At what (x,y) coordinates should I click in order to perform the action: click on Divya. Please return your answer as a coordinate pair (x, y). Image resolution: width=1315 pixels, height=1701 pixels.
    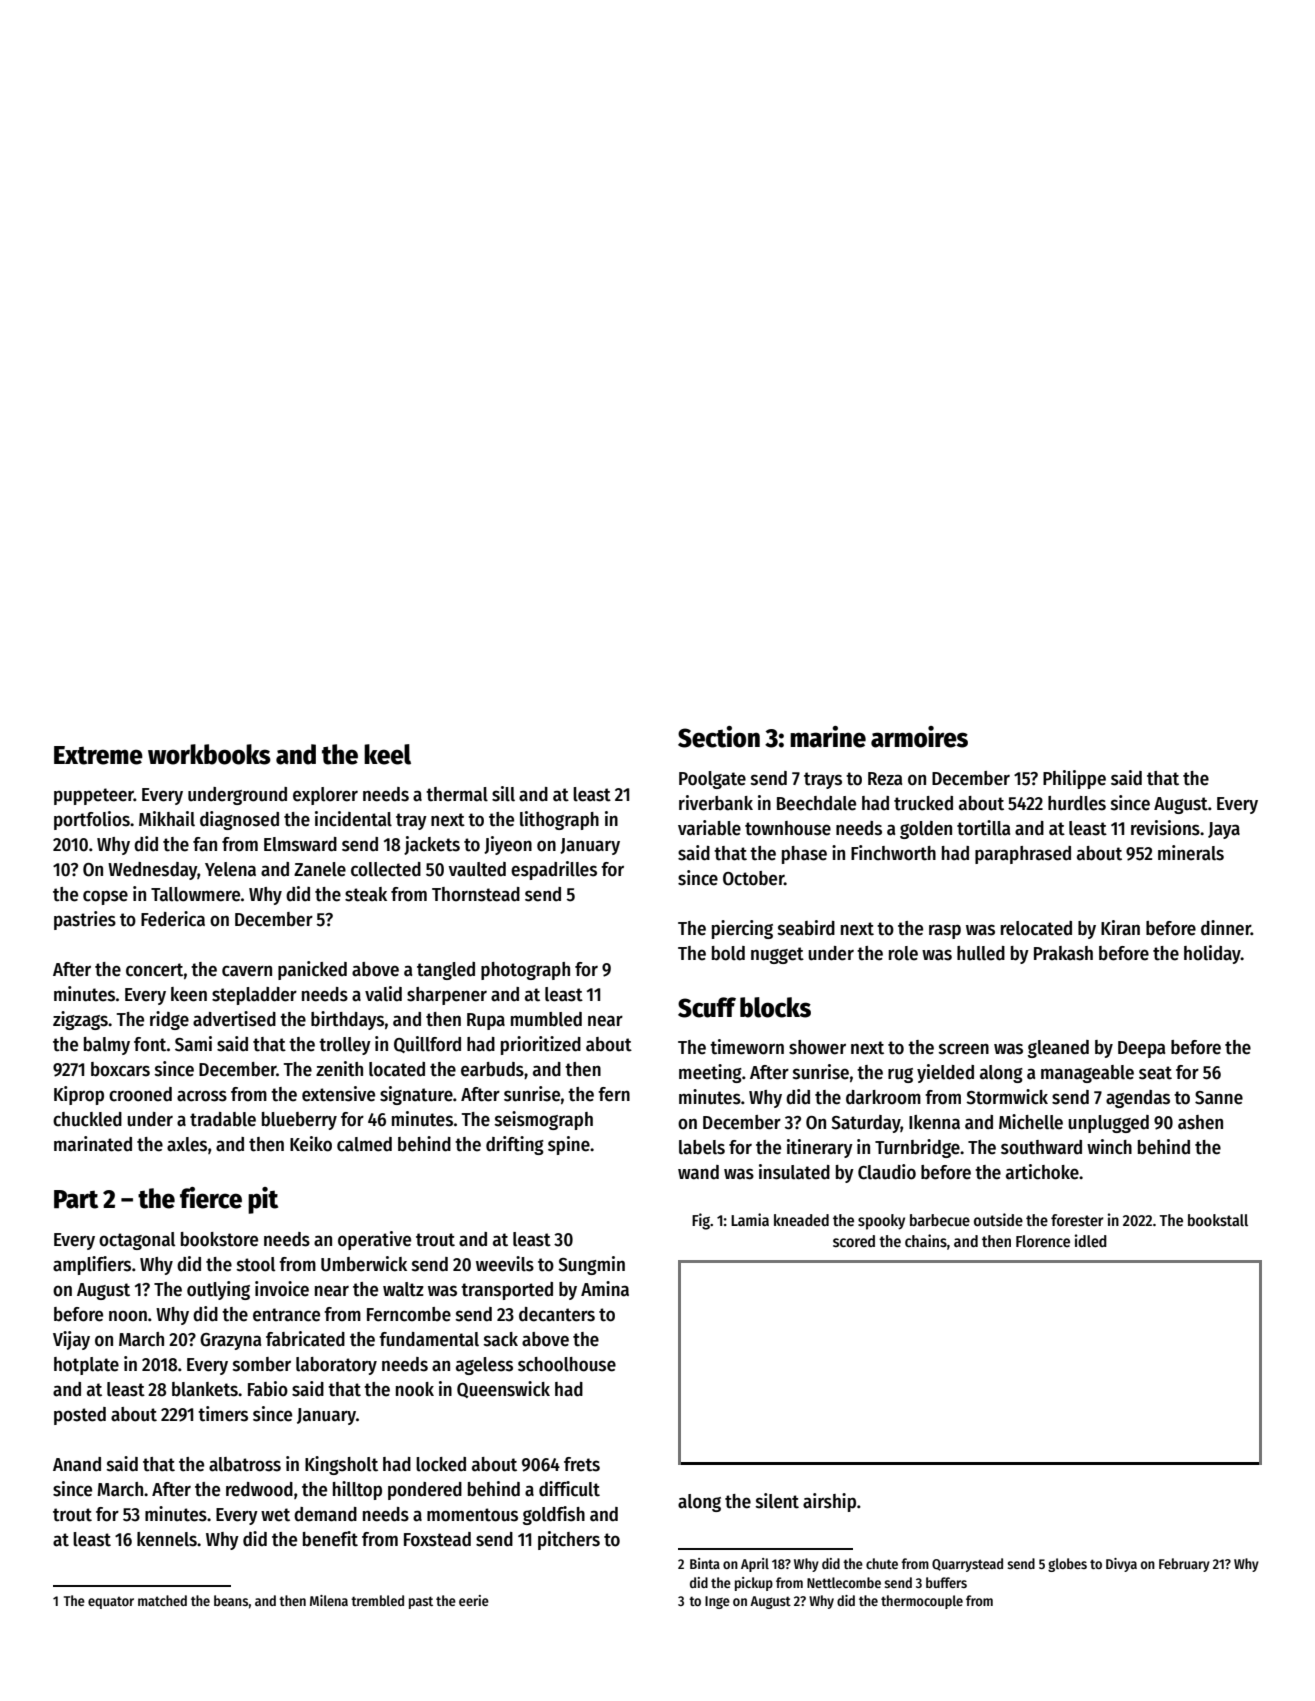
    Looking at the image, I should click on (1121, 1565).
